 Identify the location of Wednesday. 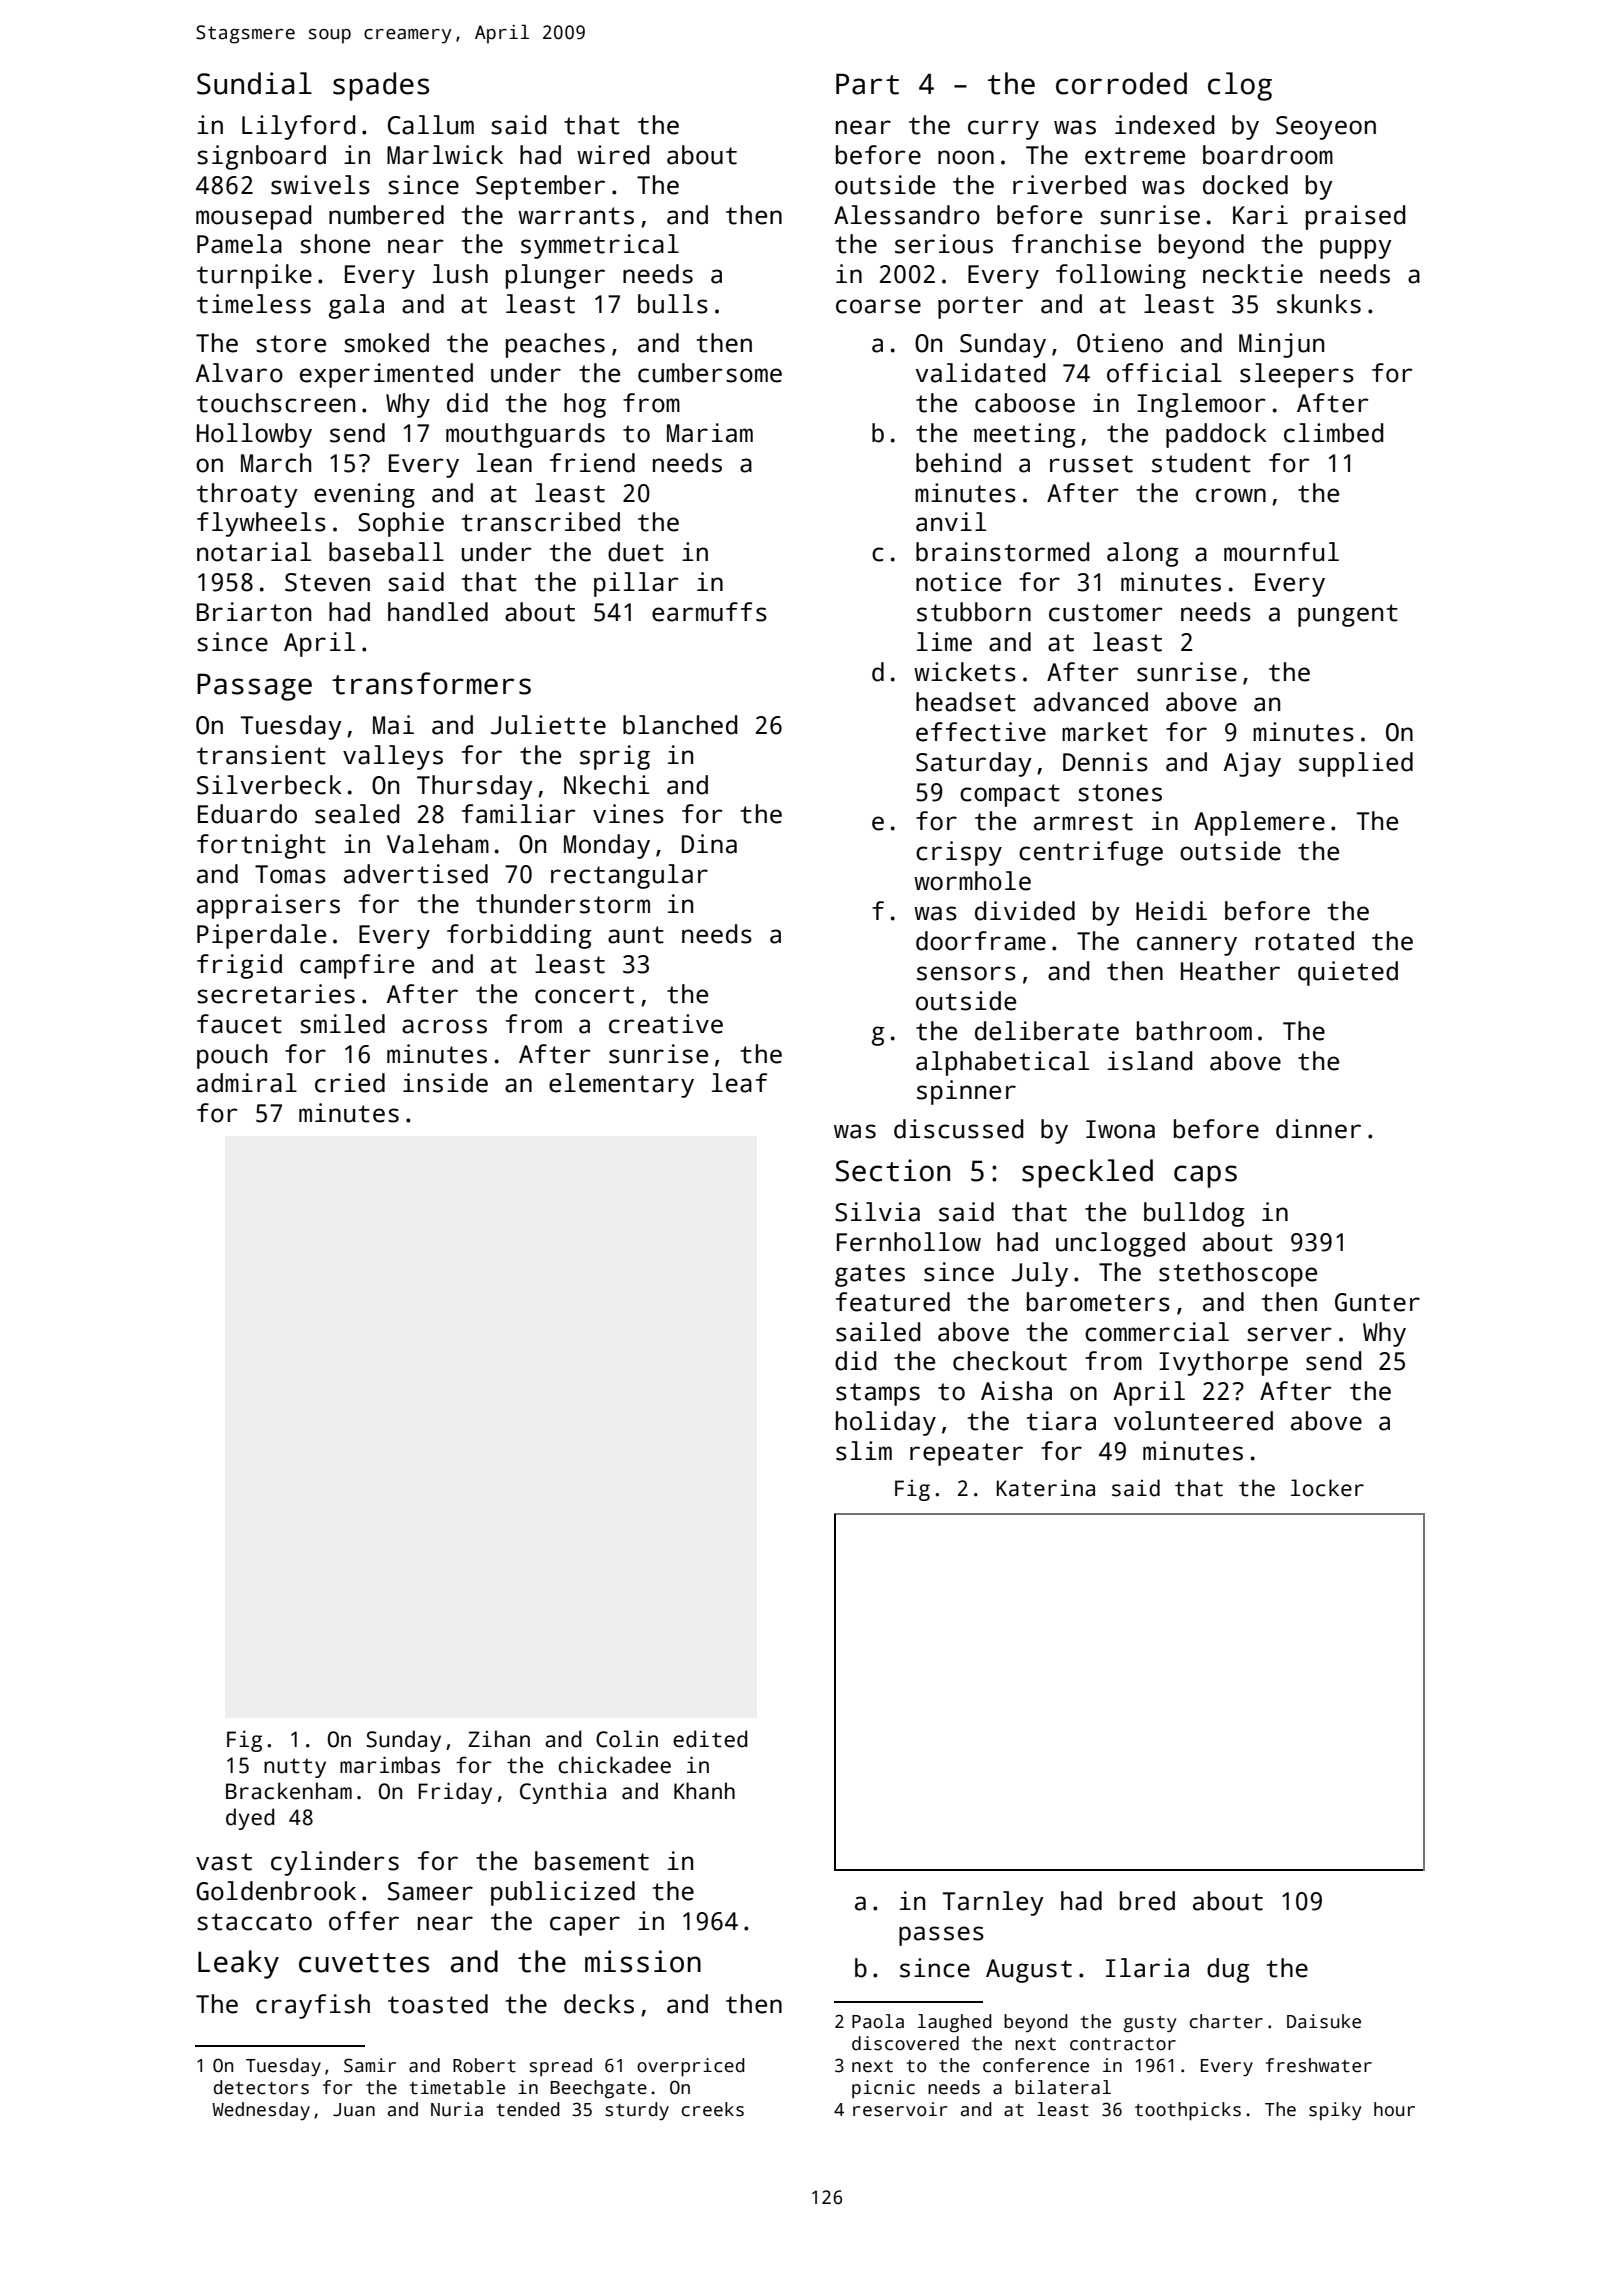
(261, 2111).
